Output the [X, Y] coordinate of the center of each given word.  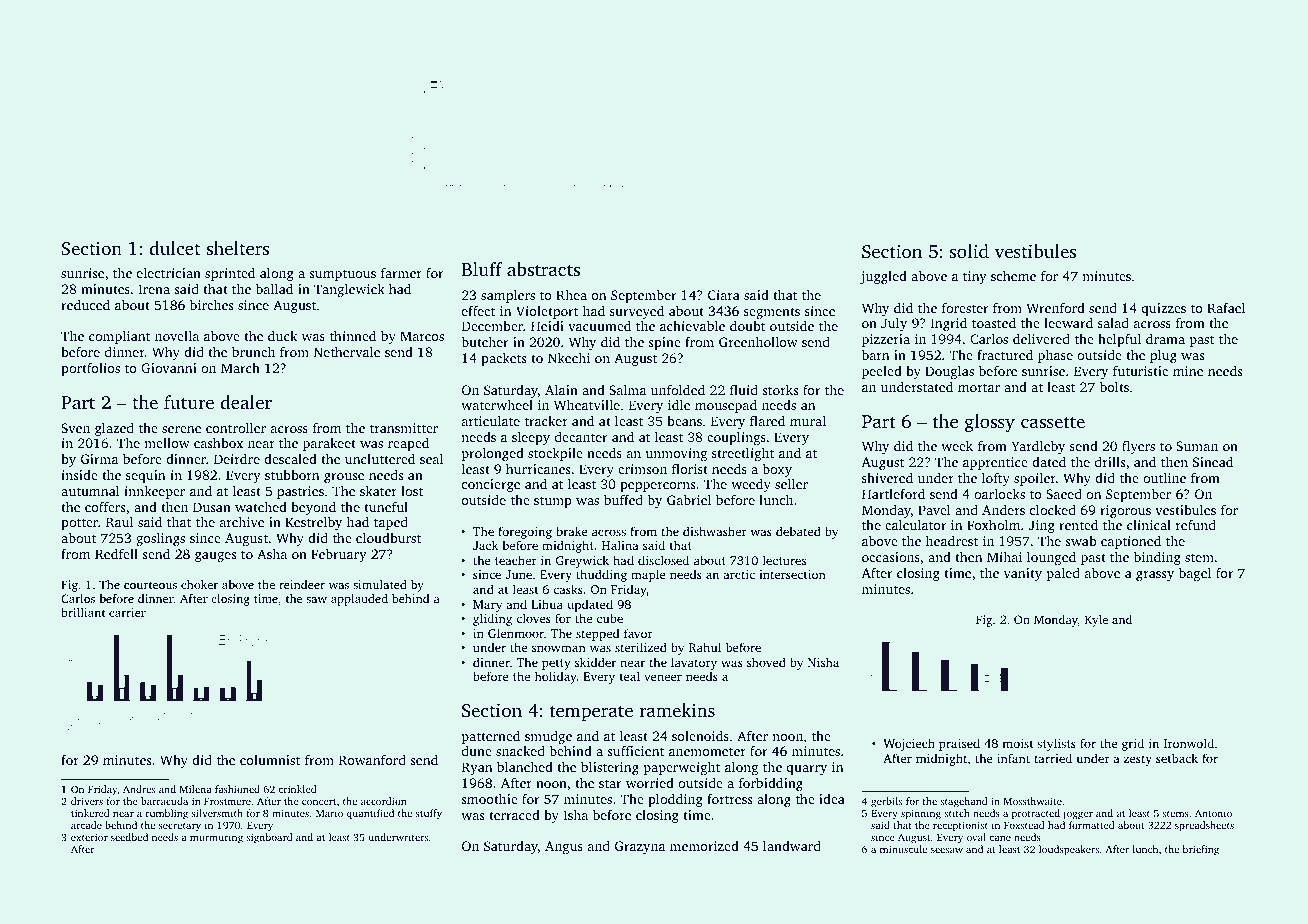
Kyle [1096, 621]
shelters [237, 248]
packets [503, 359]
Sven [75, 428]
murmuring [216, 838]
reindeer [302, 584]
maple [648, 575]
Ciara [724, 295]
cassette [1053, 422]
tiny [975, 277]
